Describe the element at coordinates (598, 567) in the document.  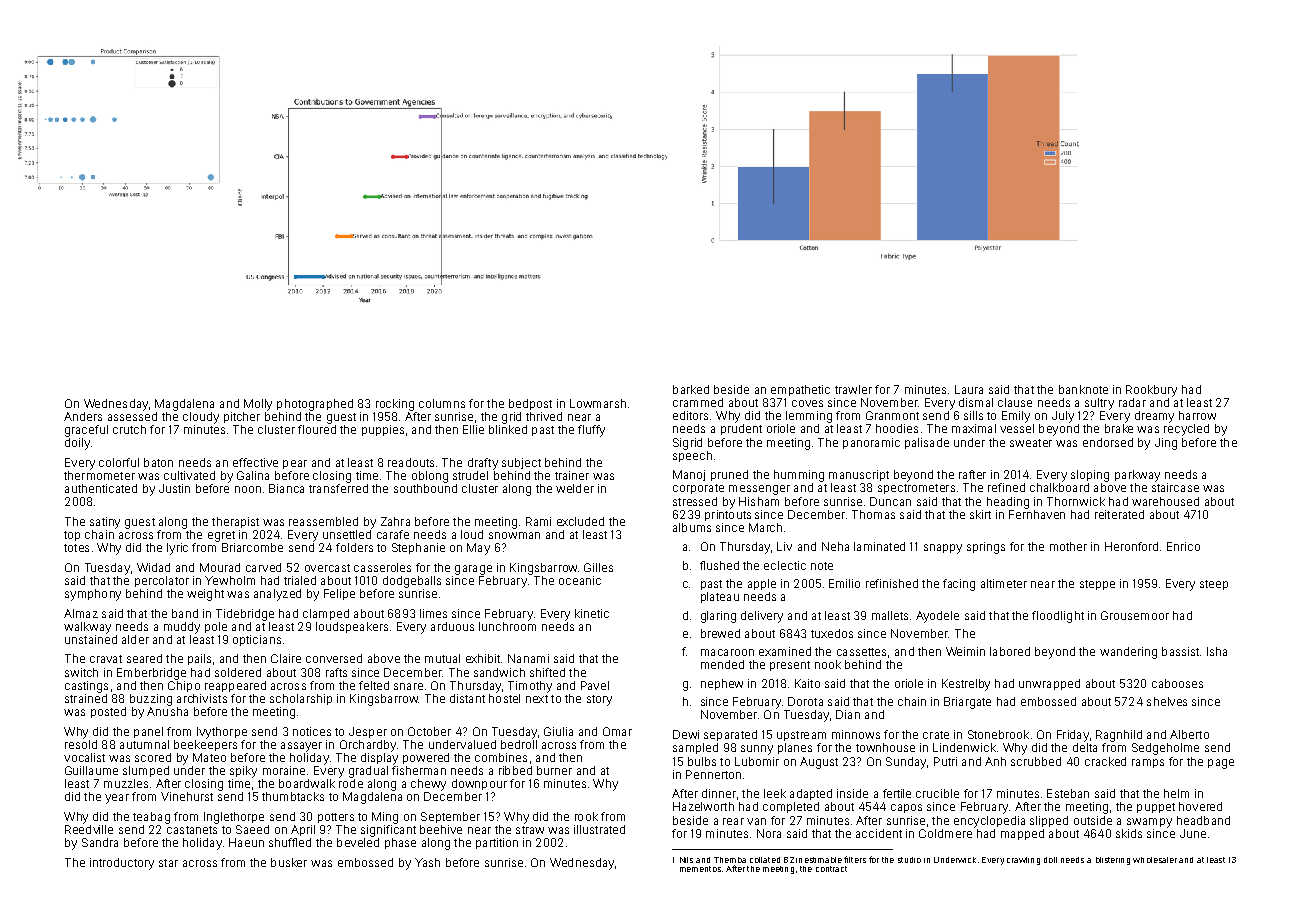
I see `Gilles` at that location.
